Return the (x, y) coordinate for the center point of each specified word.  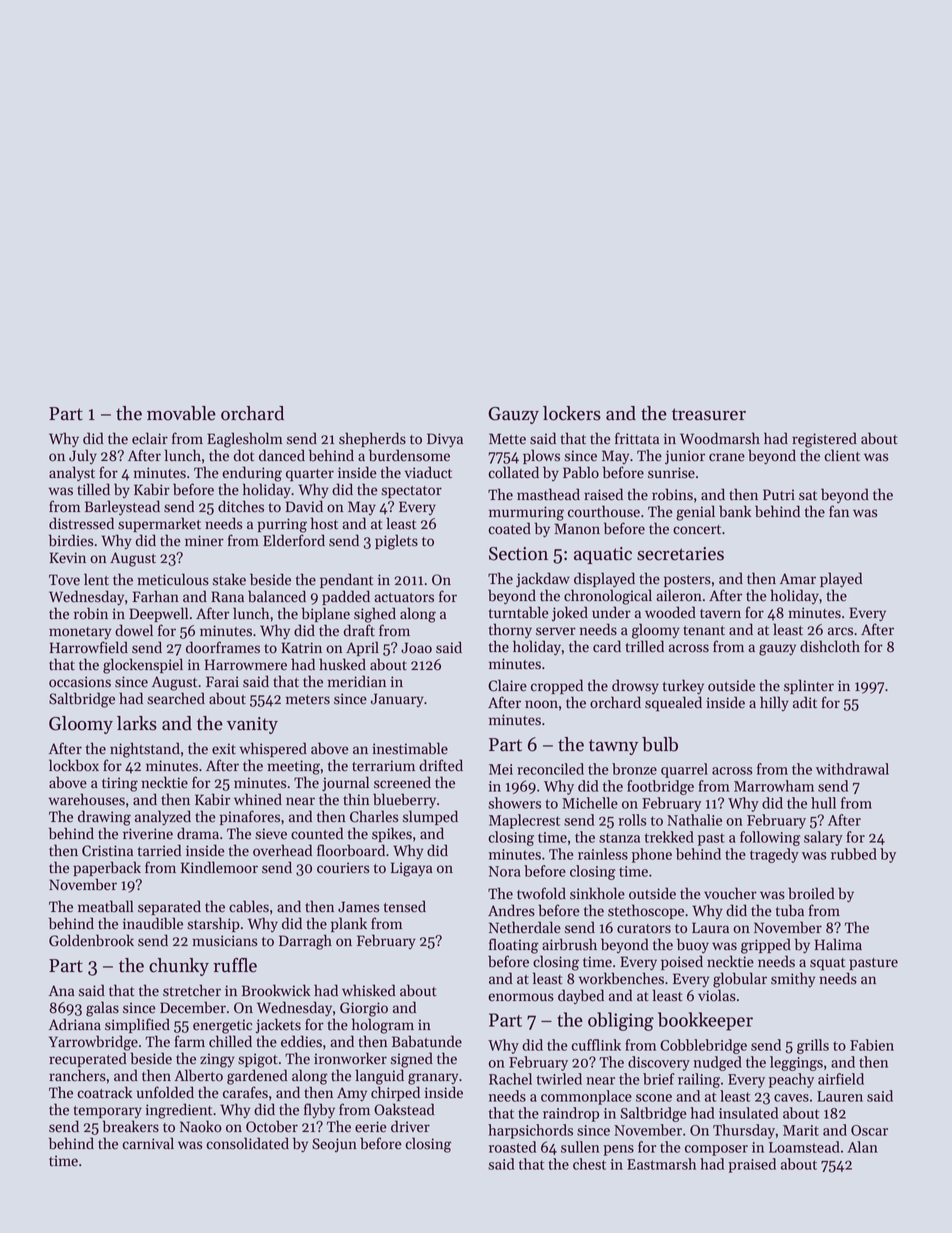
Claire (507, 685)
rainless (603, 854)
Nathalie (694, 820)
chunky (179, 967)
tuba (790, 910)
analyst (72, 474)
